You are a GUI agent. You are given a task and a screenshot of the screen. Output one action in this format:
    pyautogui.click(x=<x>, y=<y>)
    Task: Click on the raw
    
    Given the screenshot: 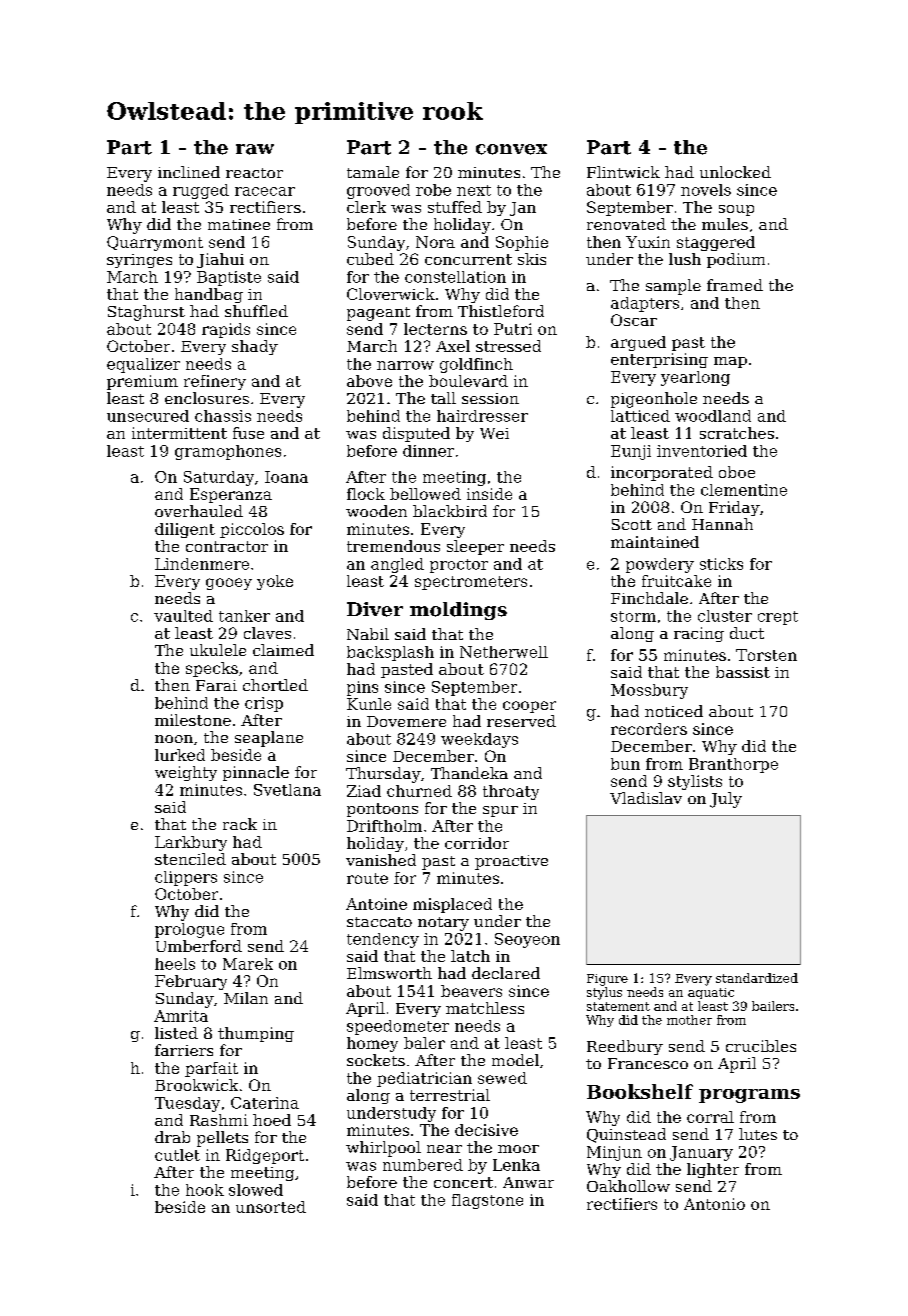 What is the action you would take?
    pyautogui.click(x=255, y=149)
